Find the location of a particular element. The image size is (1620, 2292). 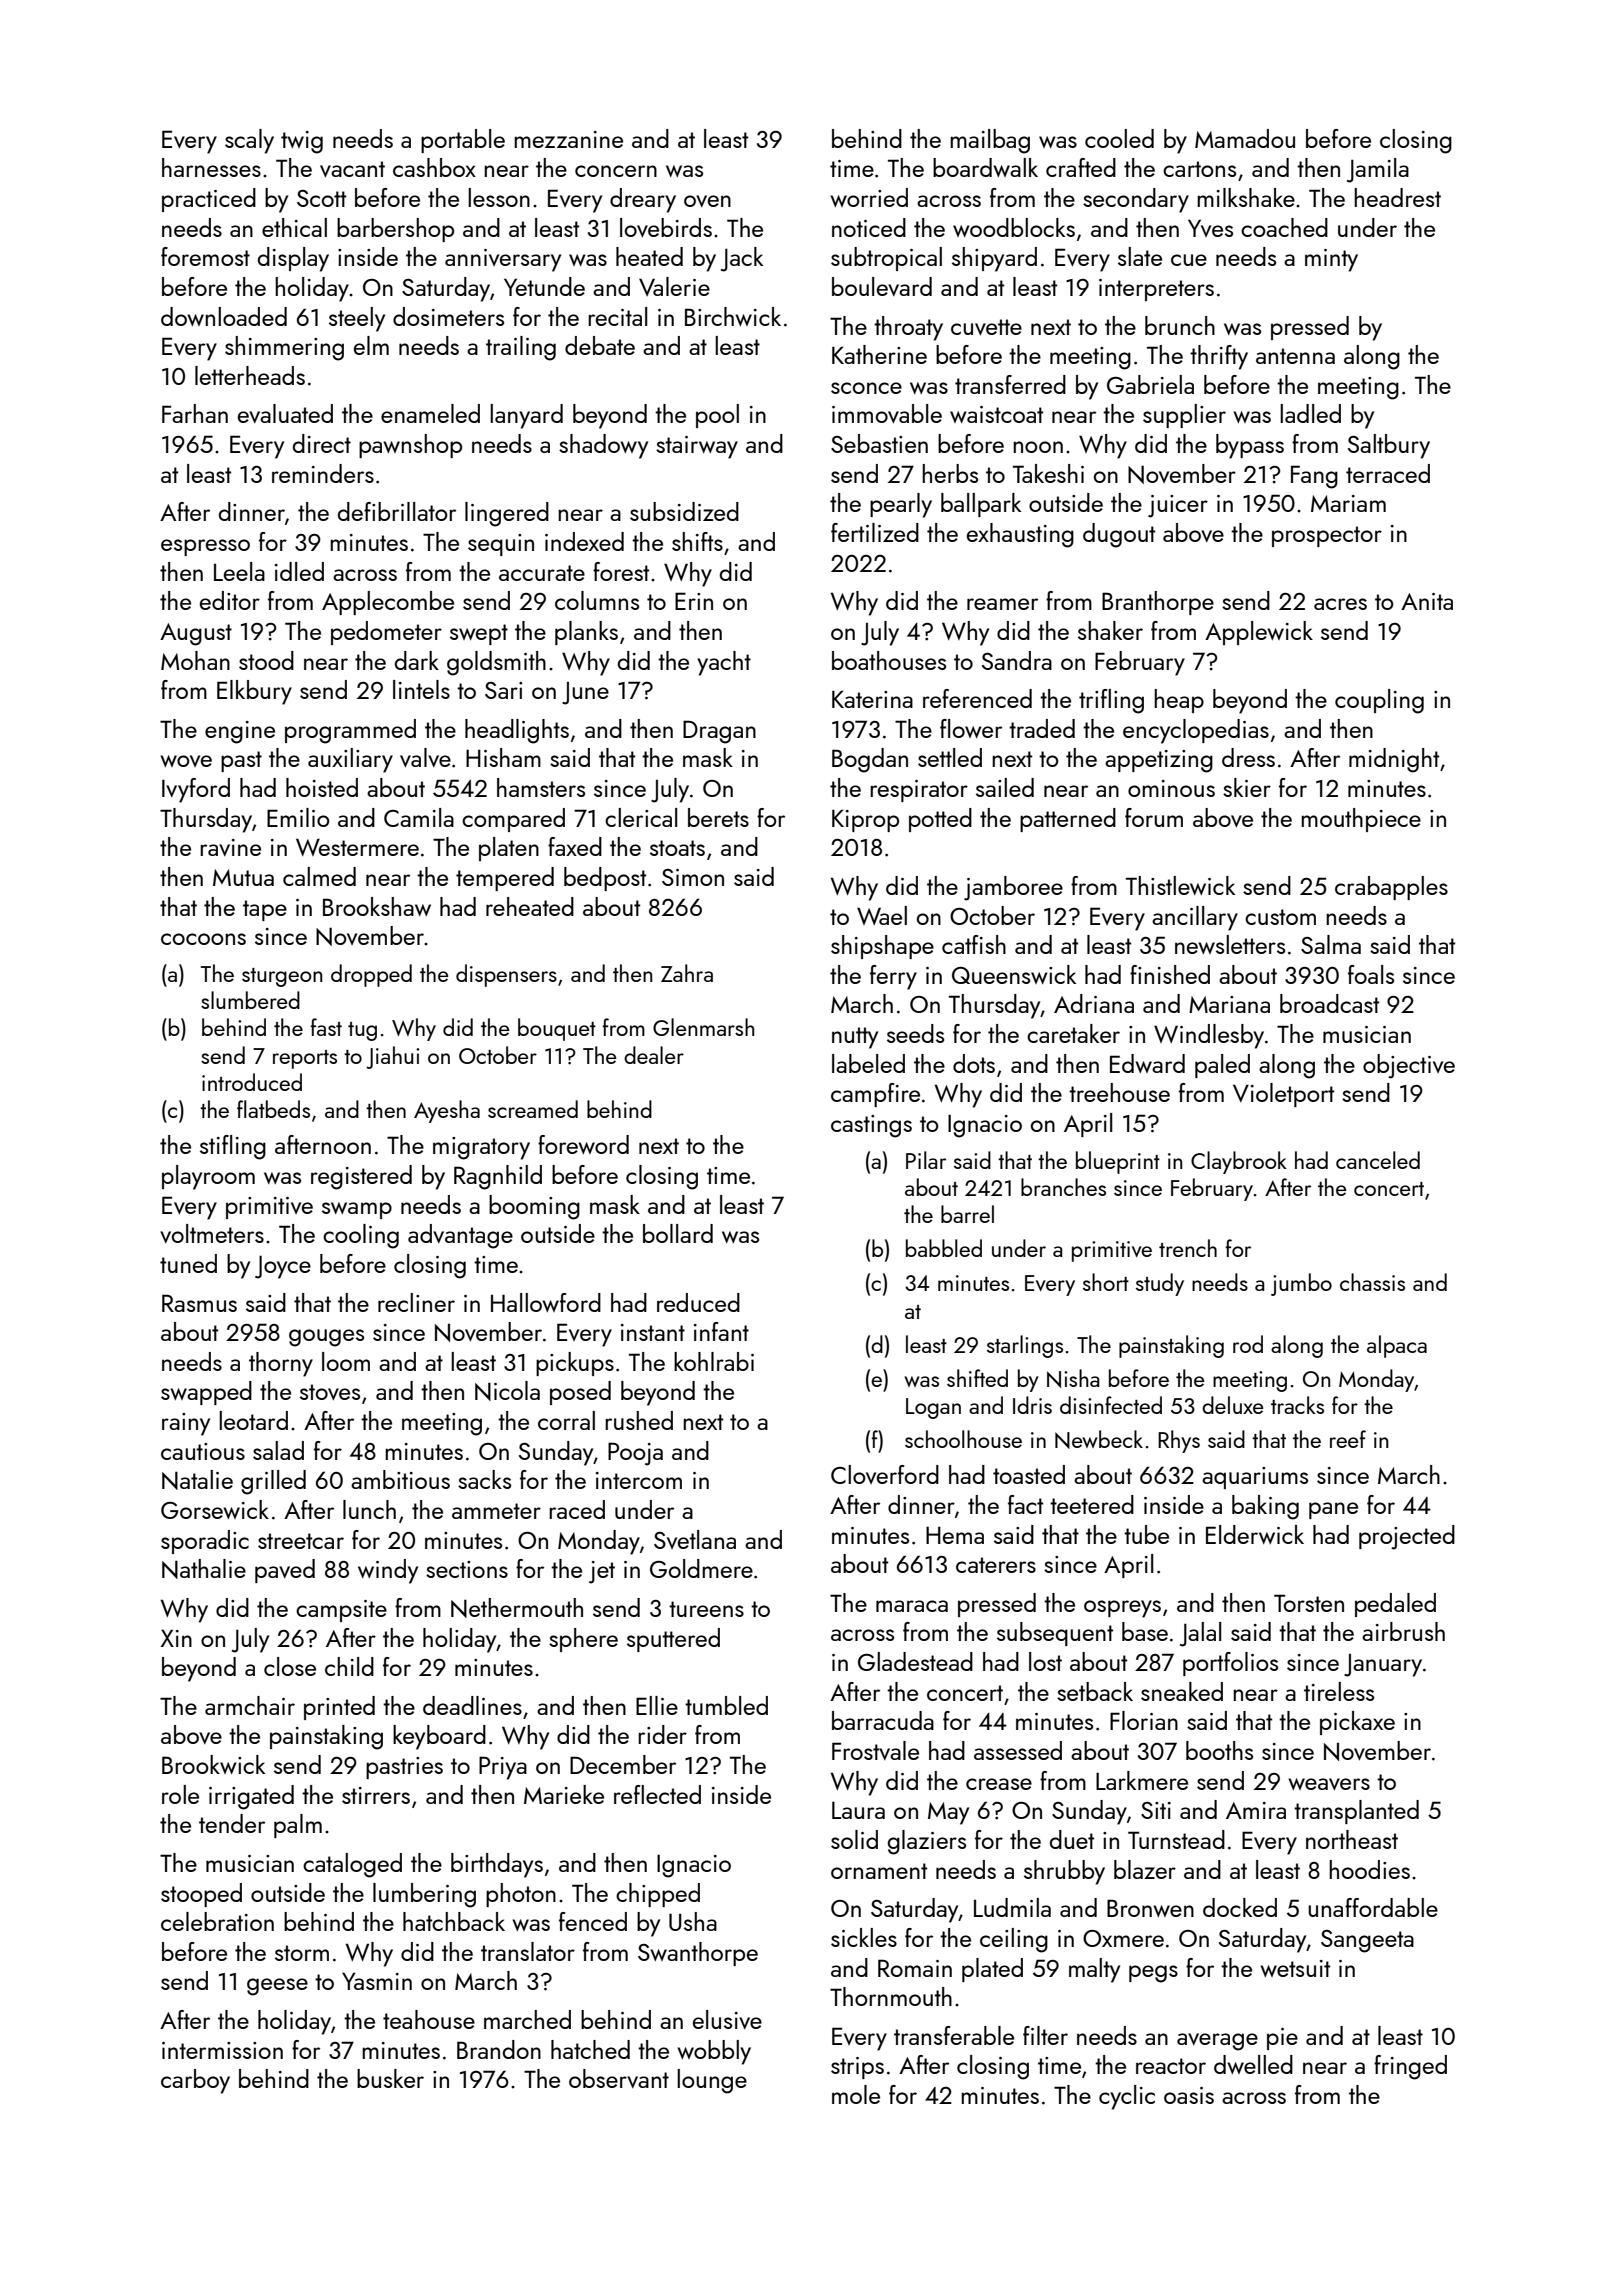

Jamila is located at coordinates (1378, 170).
